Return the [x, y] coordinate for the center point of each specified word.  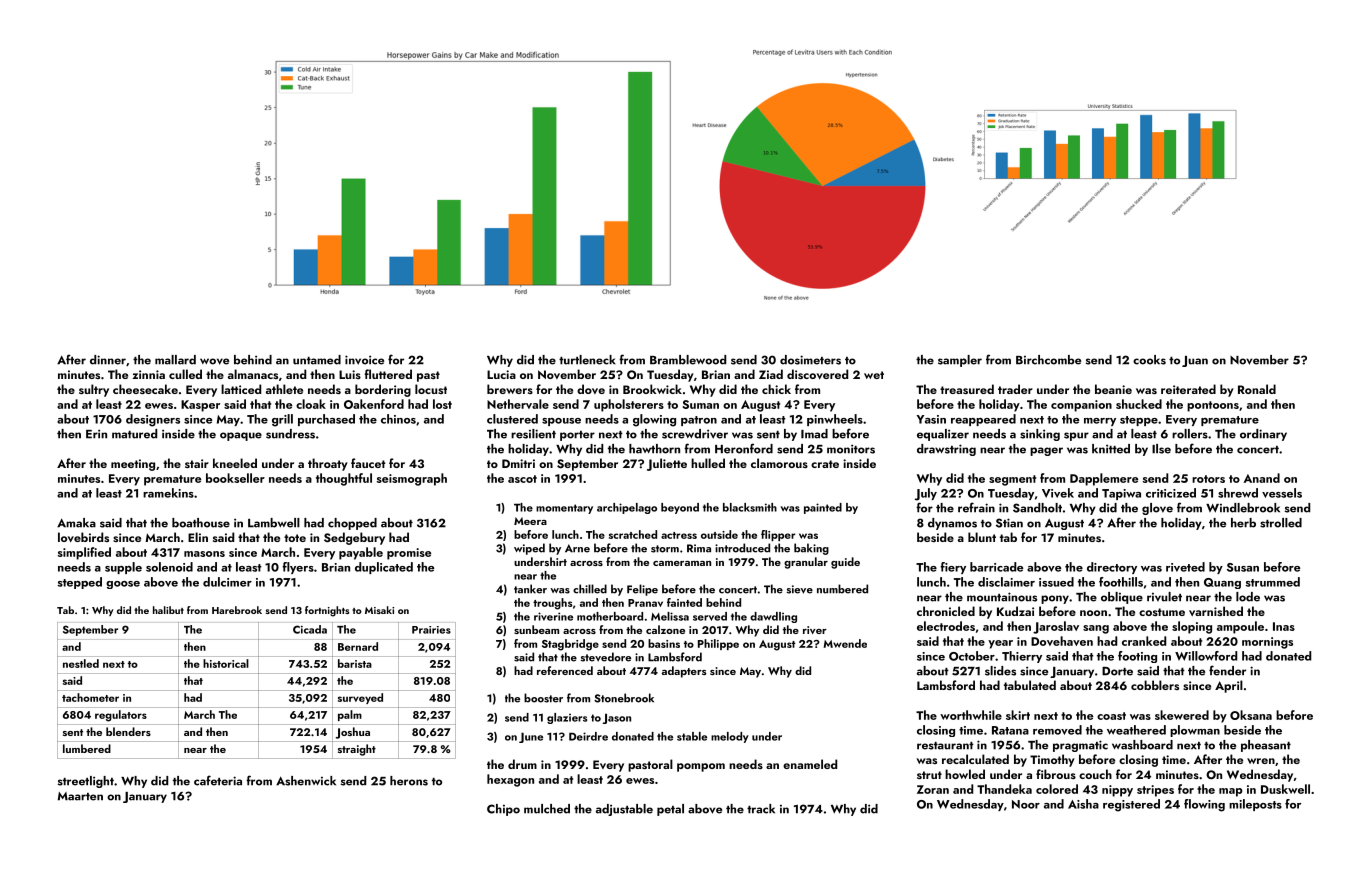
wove [214, 361]
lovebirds [83, 537]
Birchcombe [1048, 360]
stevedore [605, 657]
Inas [1284, 626]
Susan [1243, 567]
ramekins [168, 493]
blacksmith [750, 507]
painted [823, 508]
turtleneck [587, 360]
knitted [1111, 449]
